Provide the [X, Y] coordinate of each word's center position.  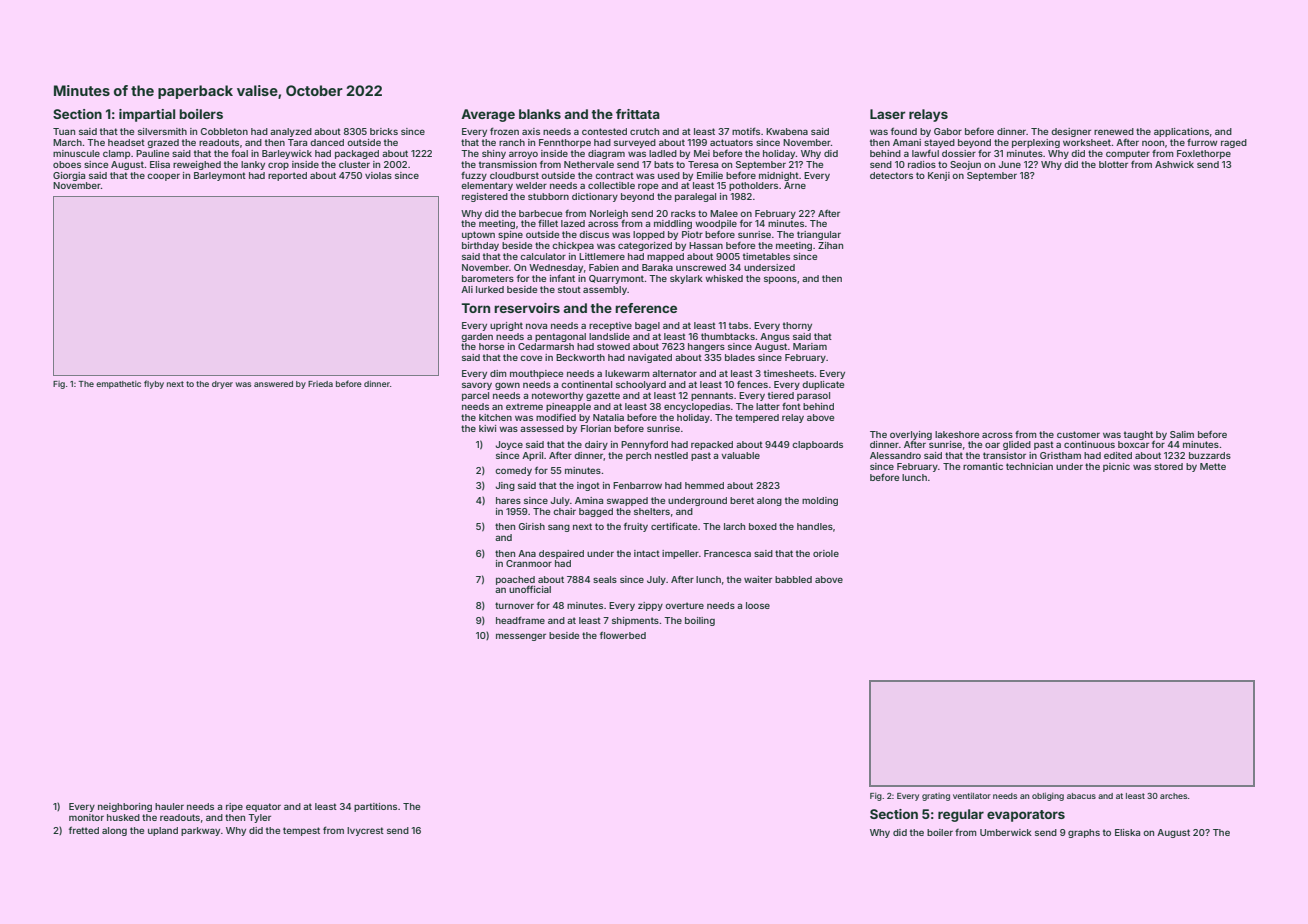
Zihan [830, 245]
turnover [514, 605]
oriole [826, 553]
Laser [888, 114]
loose [758, 605]
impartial [147, 115]
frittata [638, 114]
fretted [84, 830]
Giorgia [69, 176]
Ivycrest [365, 831]
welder [531, 185]
